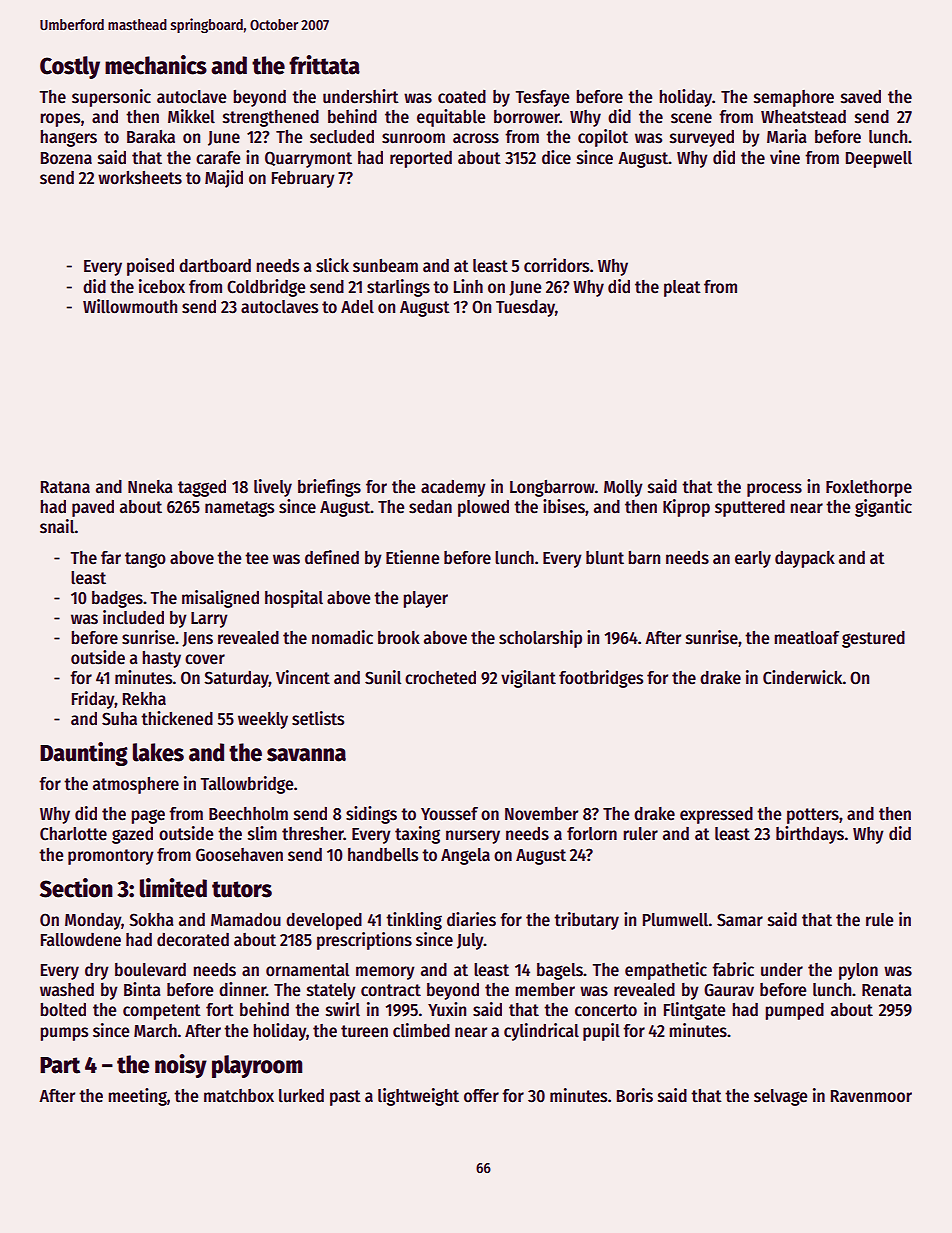 This page has height=1233, width=952. Describe the element at coordinates (861, 97) in the page. I see `saved` at that location.
